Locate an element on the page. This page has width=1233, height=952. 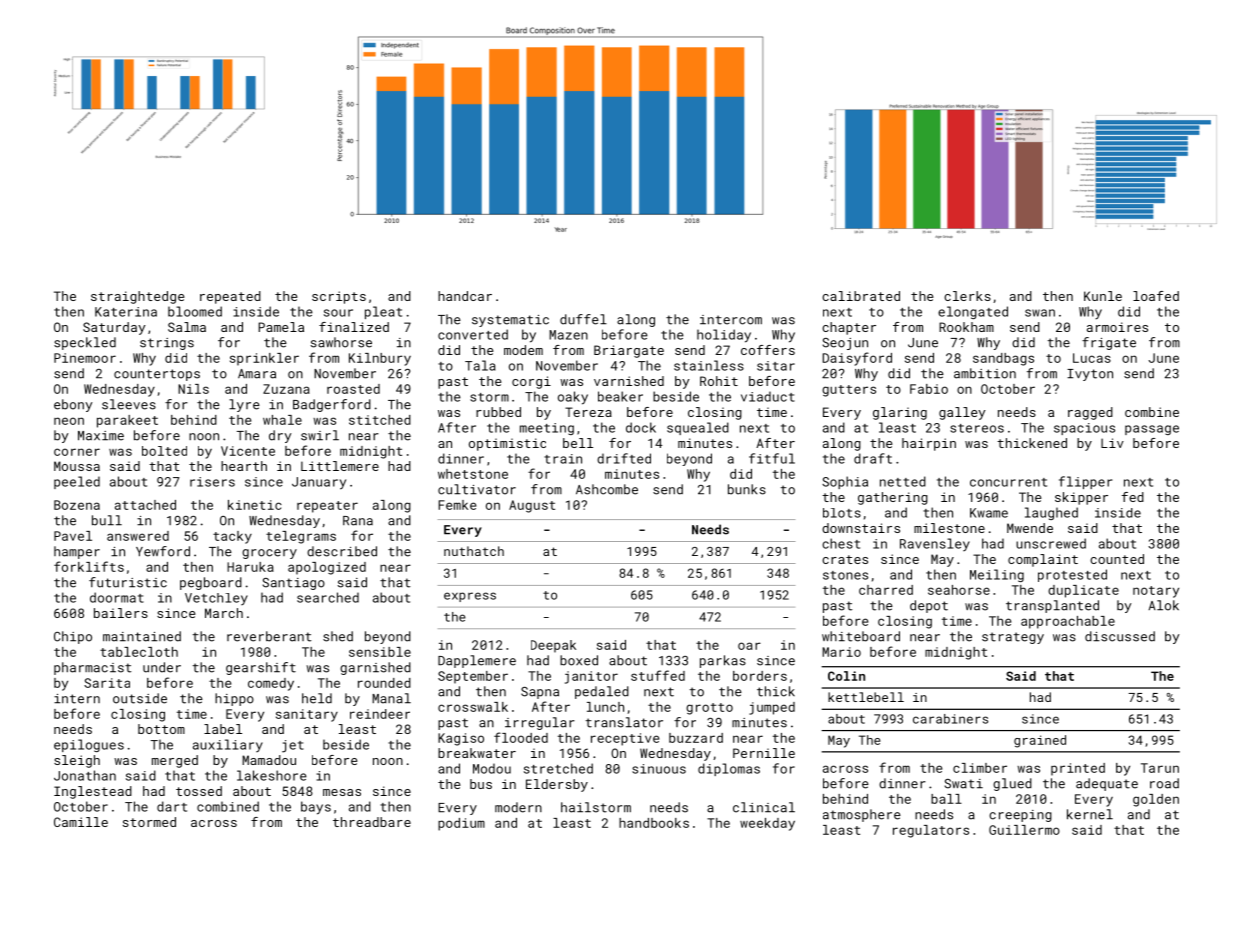
bays is located at coordinates (316, 808).
